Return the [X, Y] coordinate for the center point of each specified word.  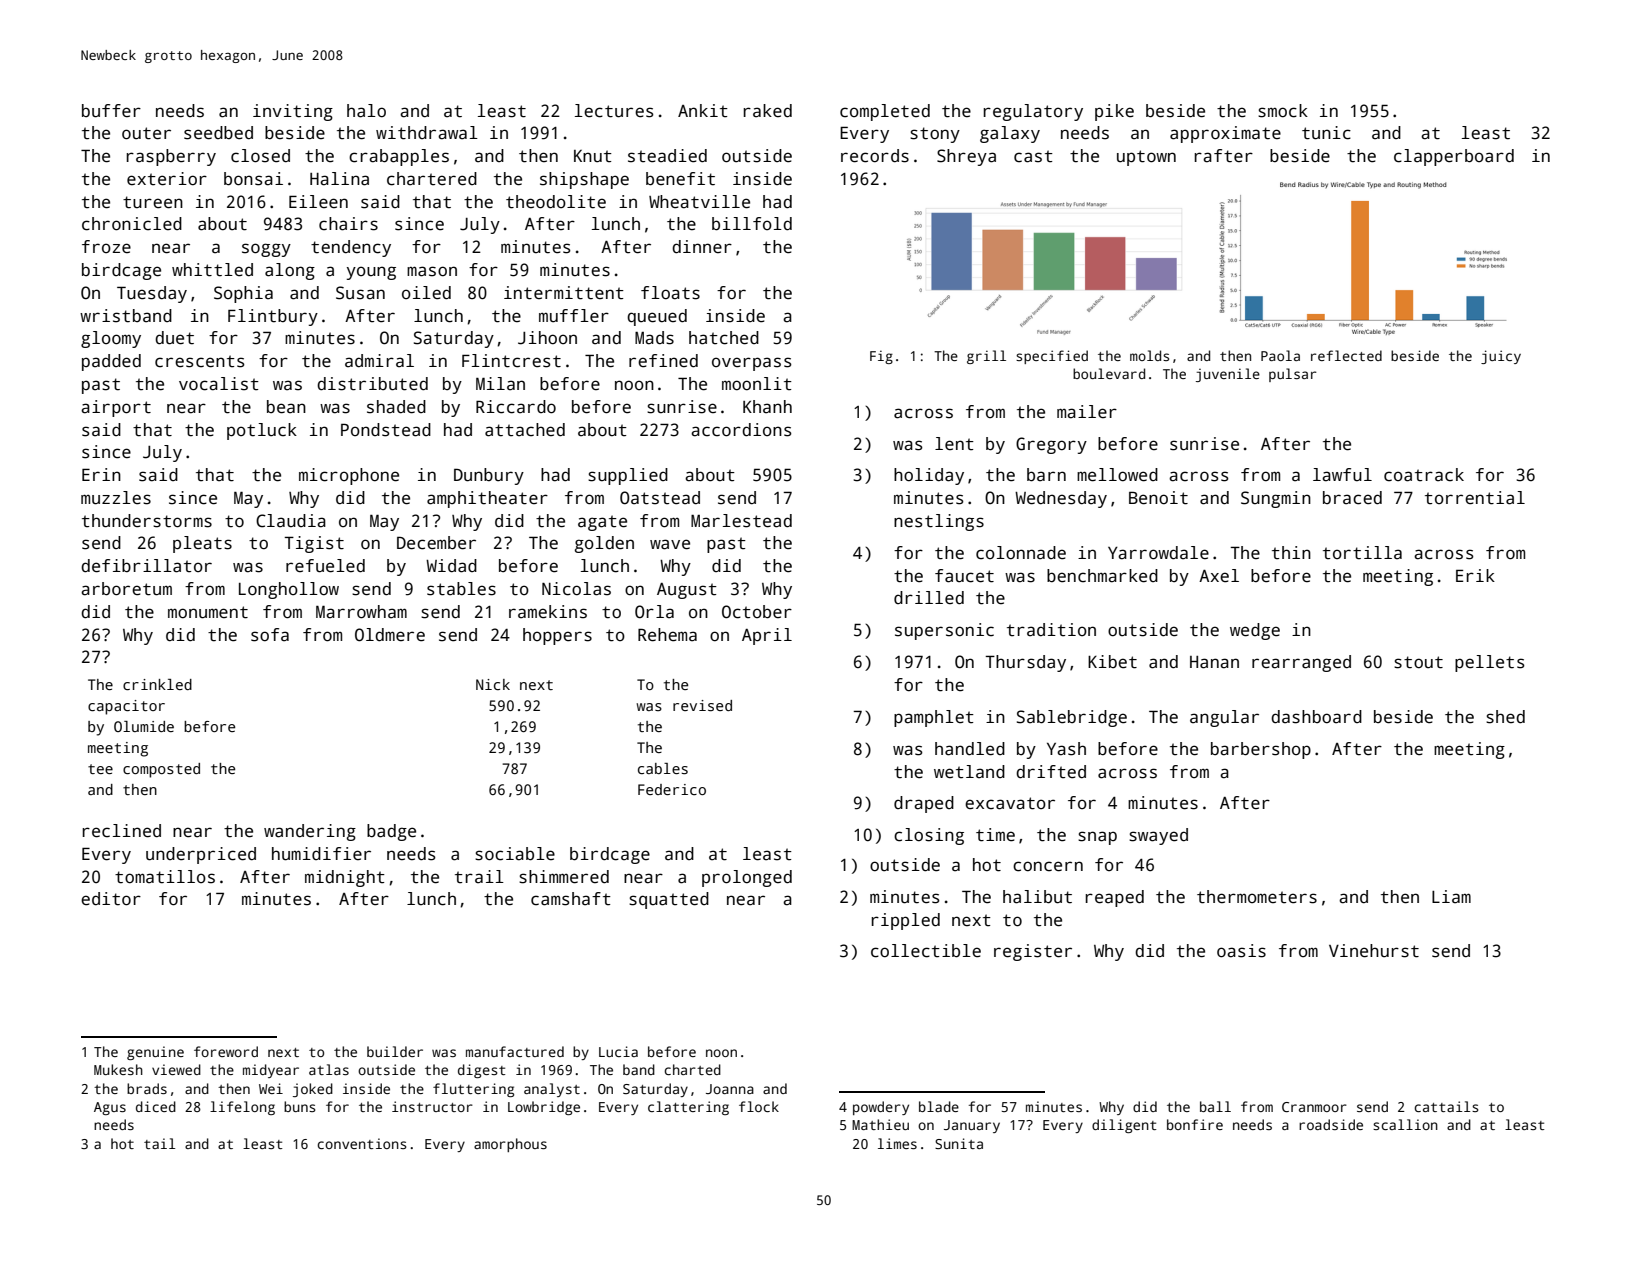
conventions [361, 1143]
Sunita [959, 1143]
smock [1283, 111]
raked [768, 111]
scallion [1405, 1124]
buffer [111, 111]
